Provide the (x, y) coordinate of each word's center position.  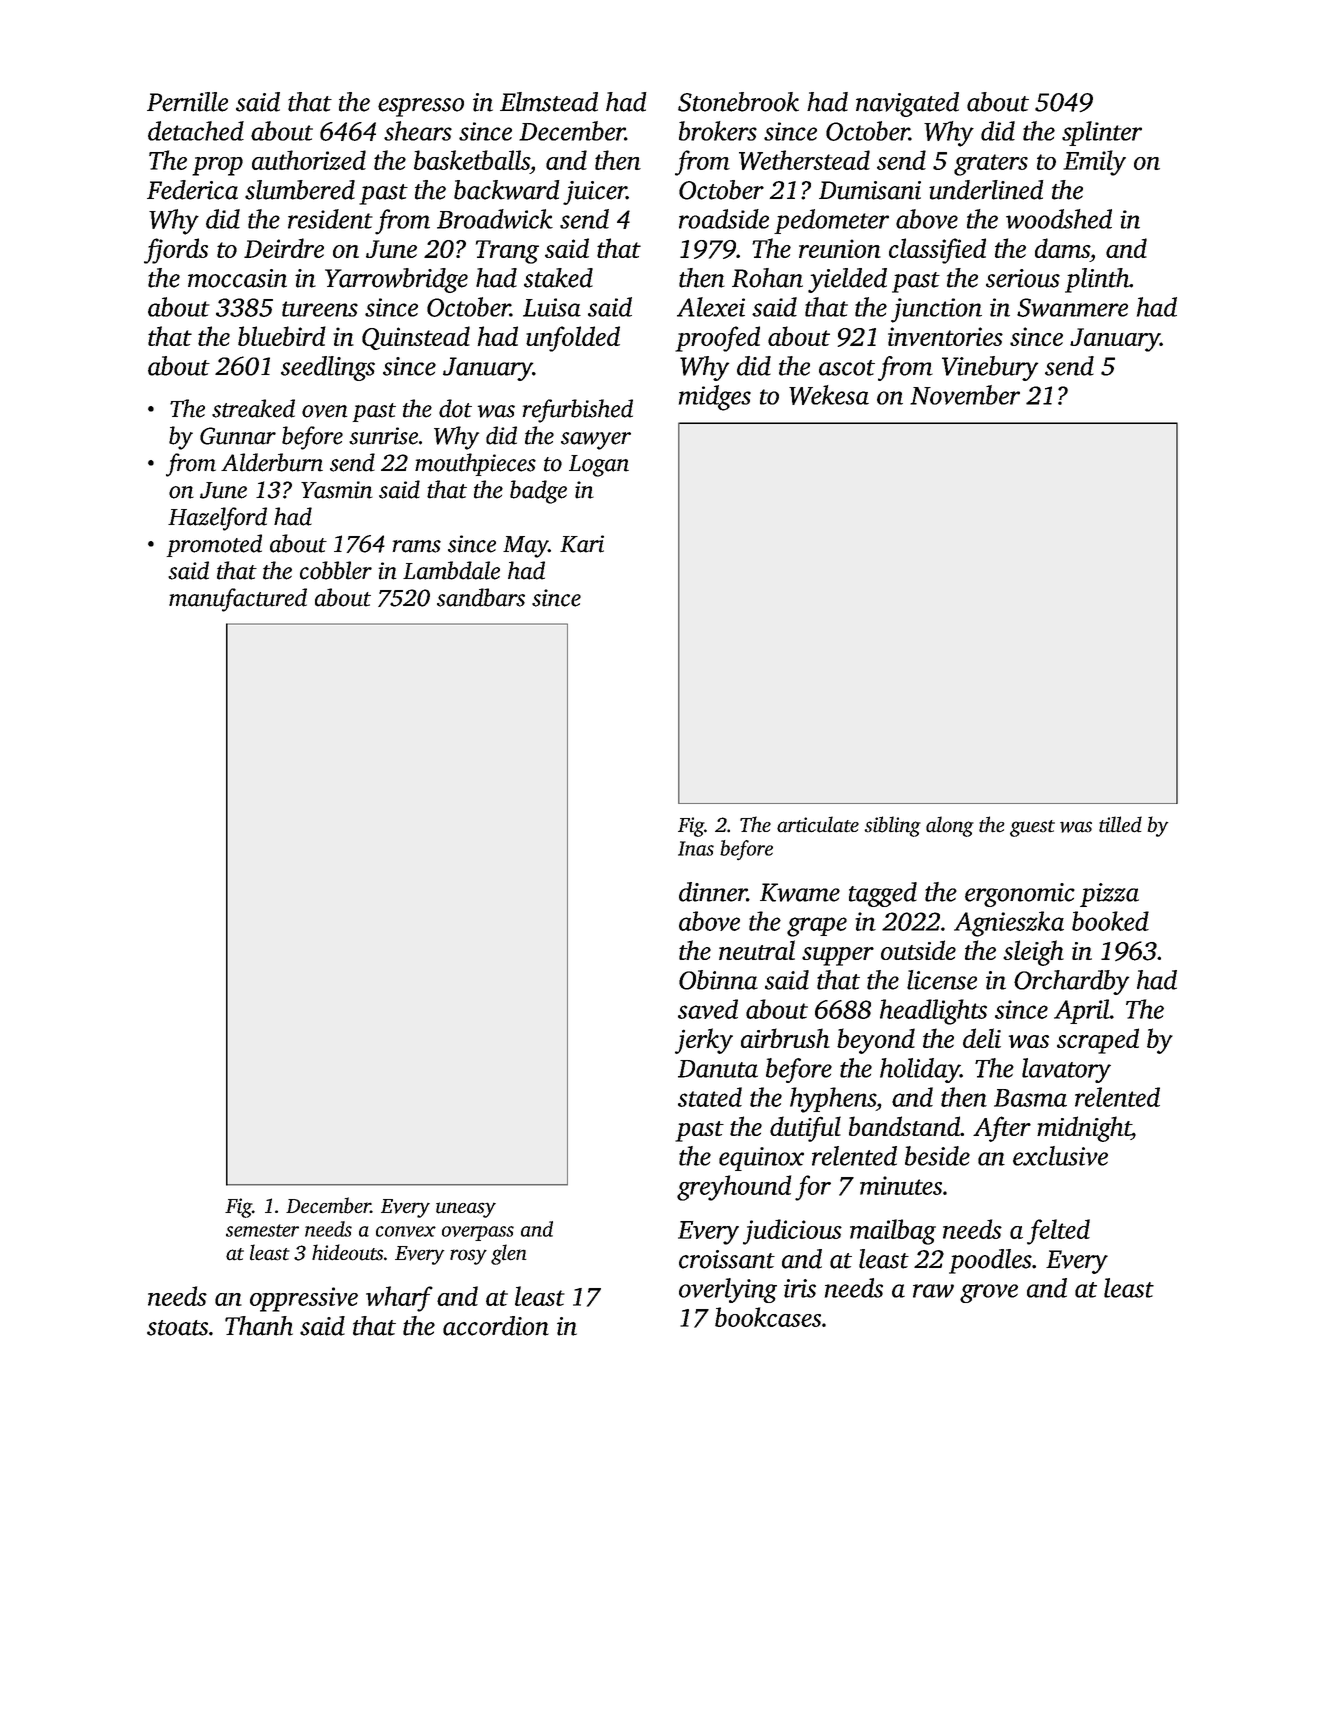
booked (1110, 921)
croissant (727, 1259)
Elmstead (549, 102)
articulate (818, 824)
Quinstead (416, 338)
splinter (1102, 133)
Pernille (187, 102)
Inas (696, 848)
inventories (945, 336)
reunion (840, 248)
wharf (399, 1299)
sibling (892, 826)
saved (708, 1009)
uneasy (466, 1210)
